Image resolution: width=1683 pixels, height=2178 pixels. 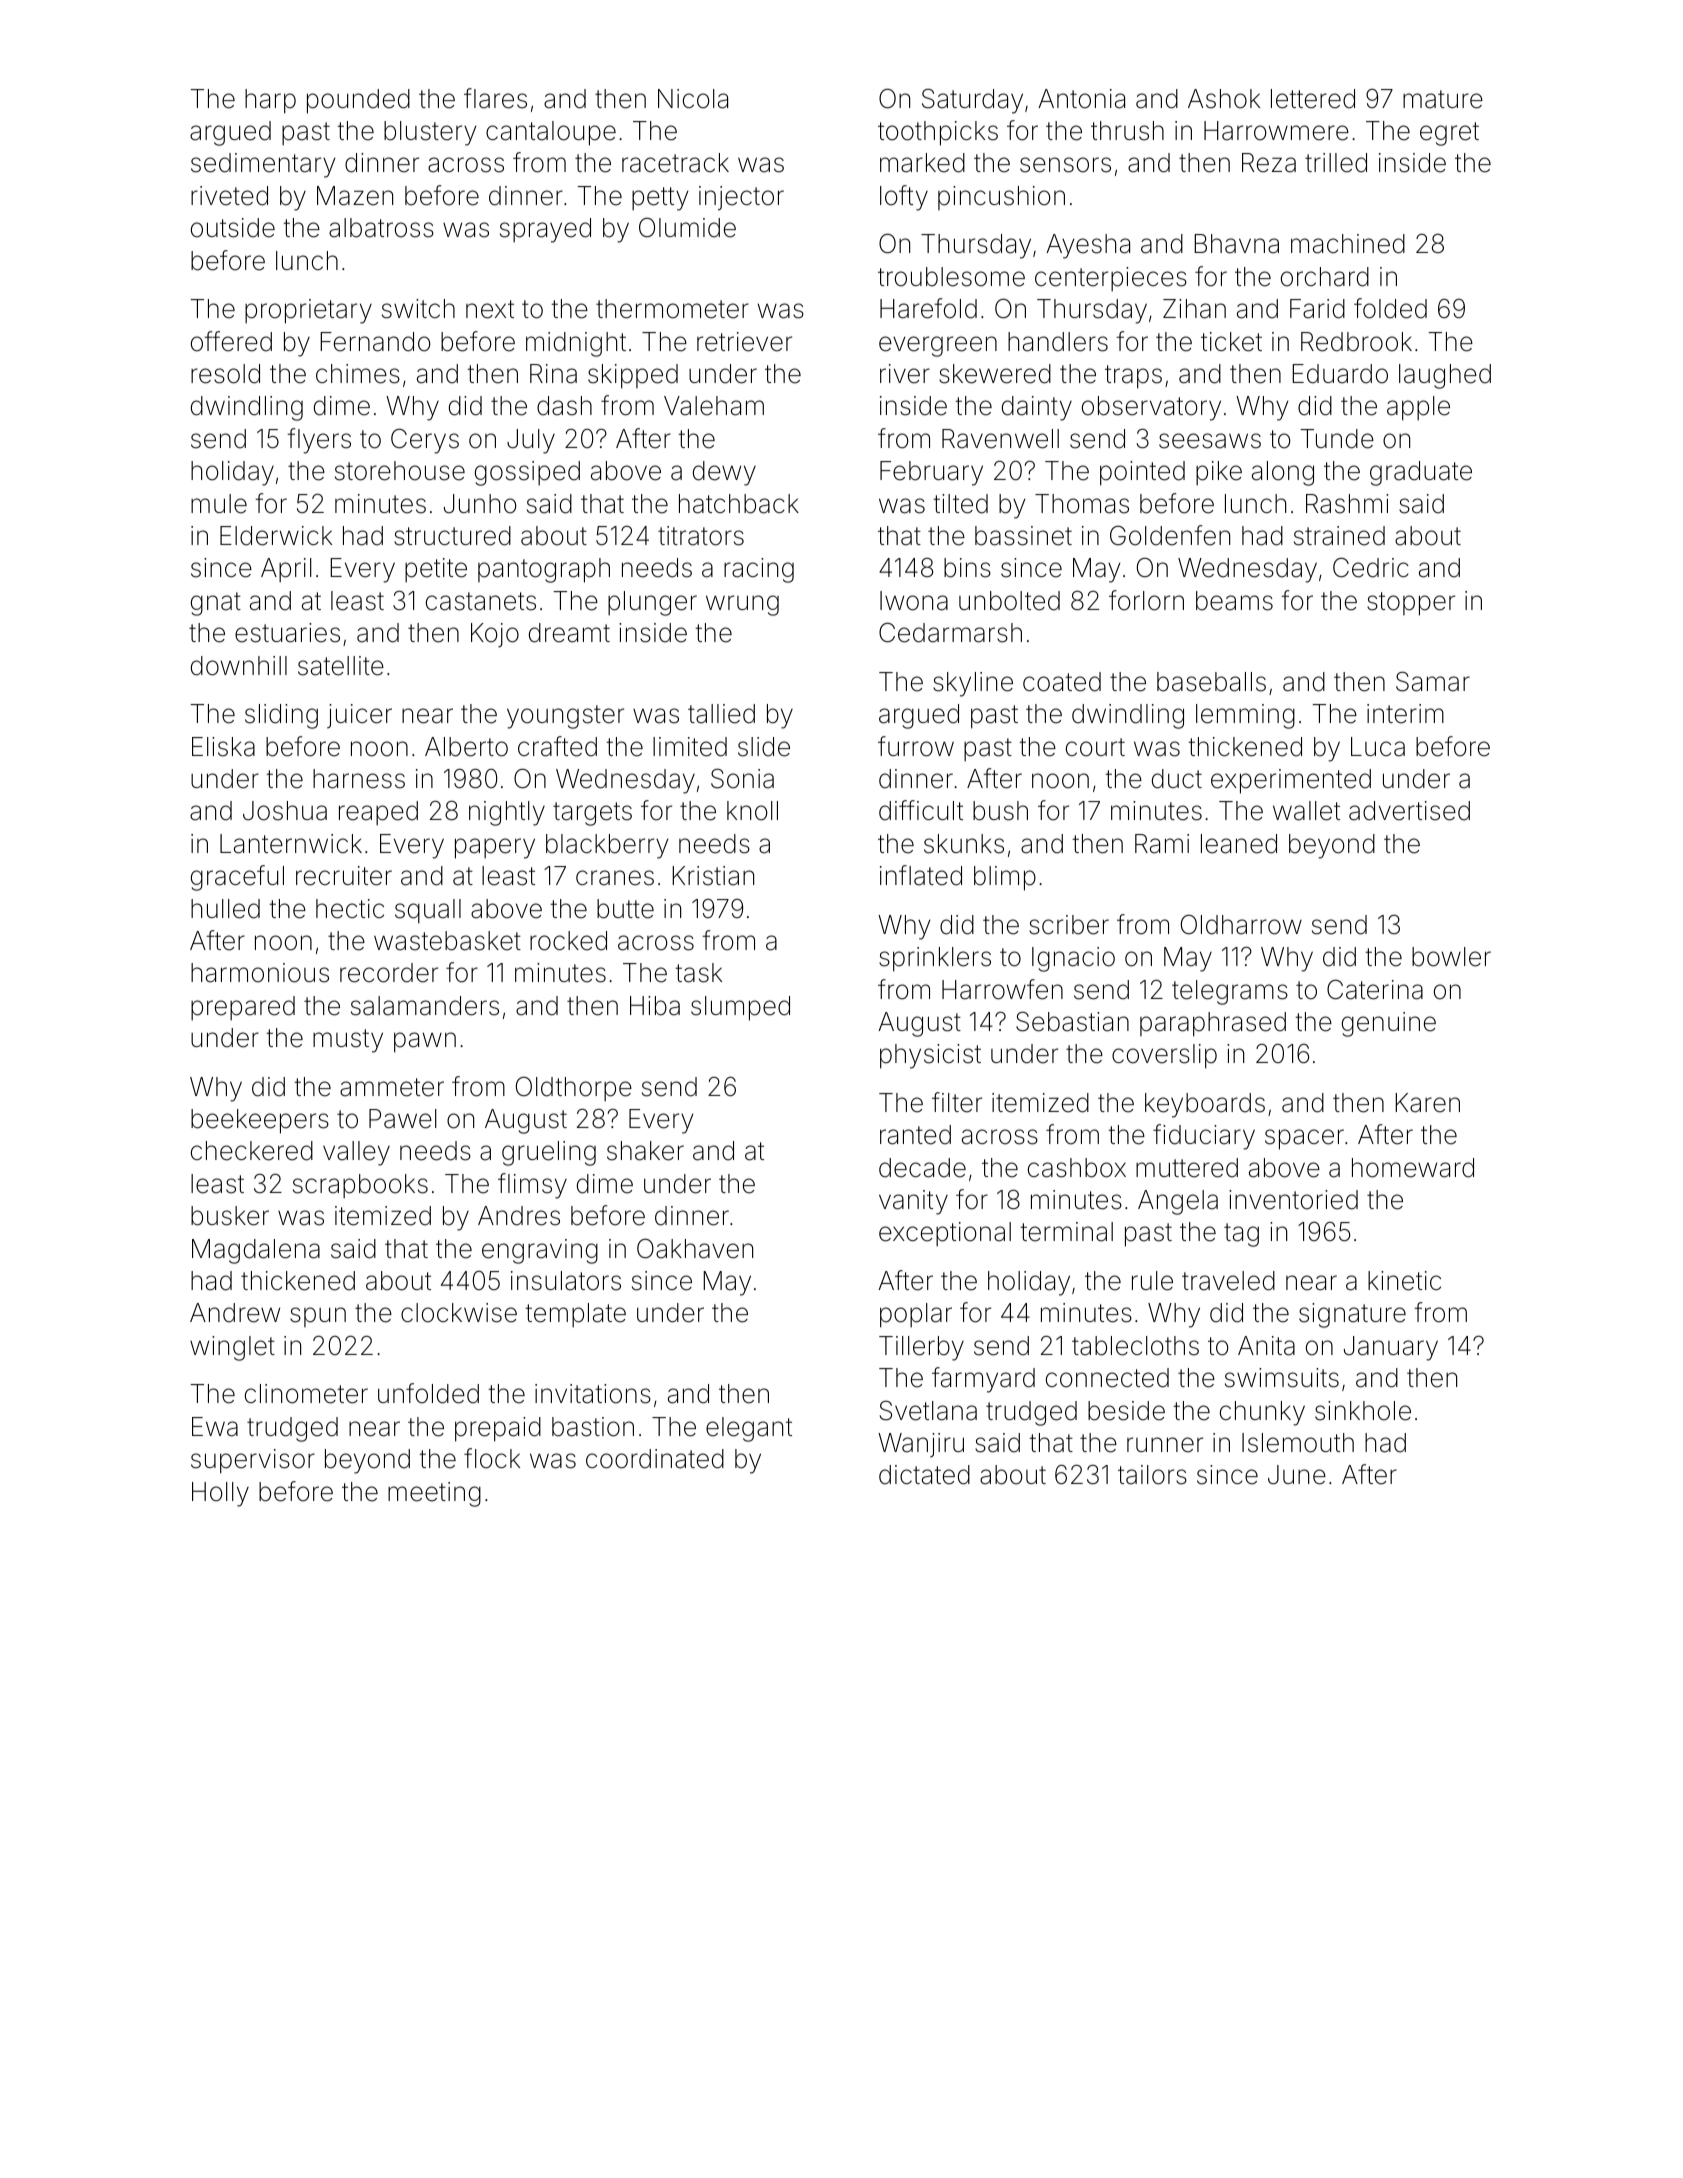 What do you see at coordinates (645, 1151) in the image?
I see `shaker` at bounding box center [645, 1151].
